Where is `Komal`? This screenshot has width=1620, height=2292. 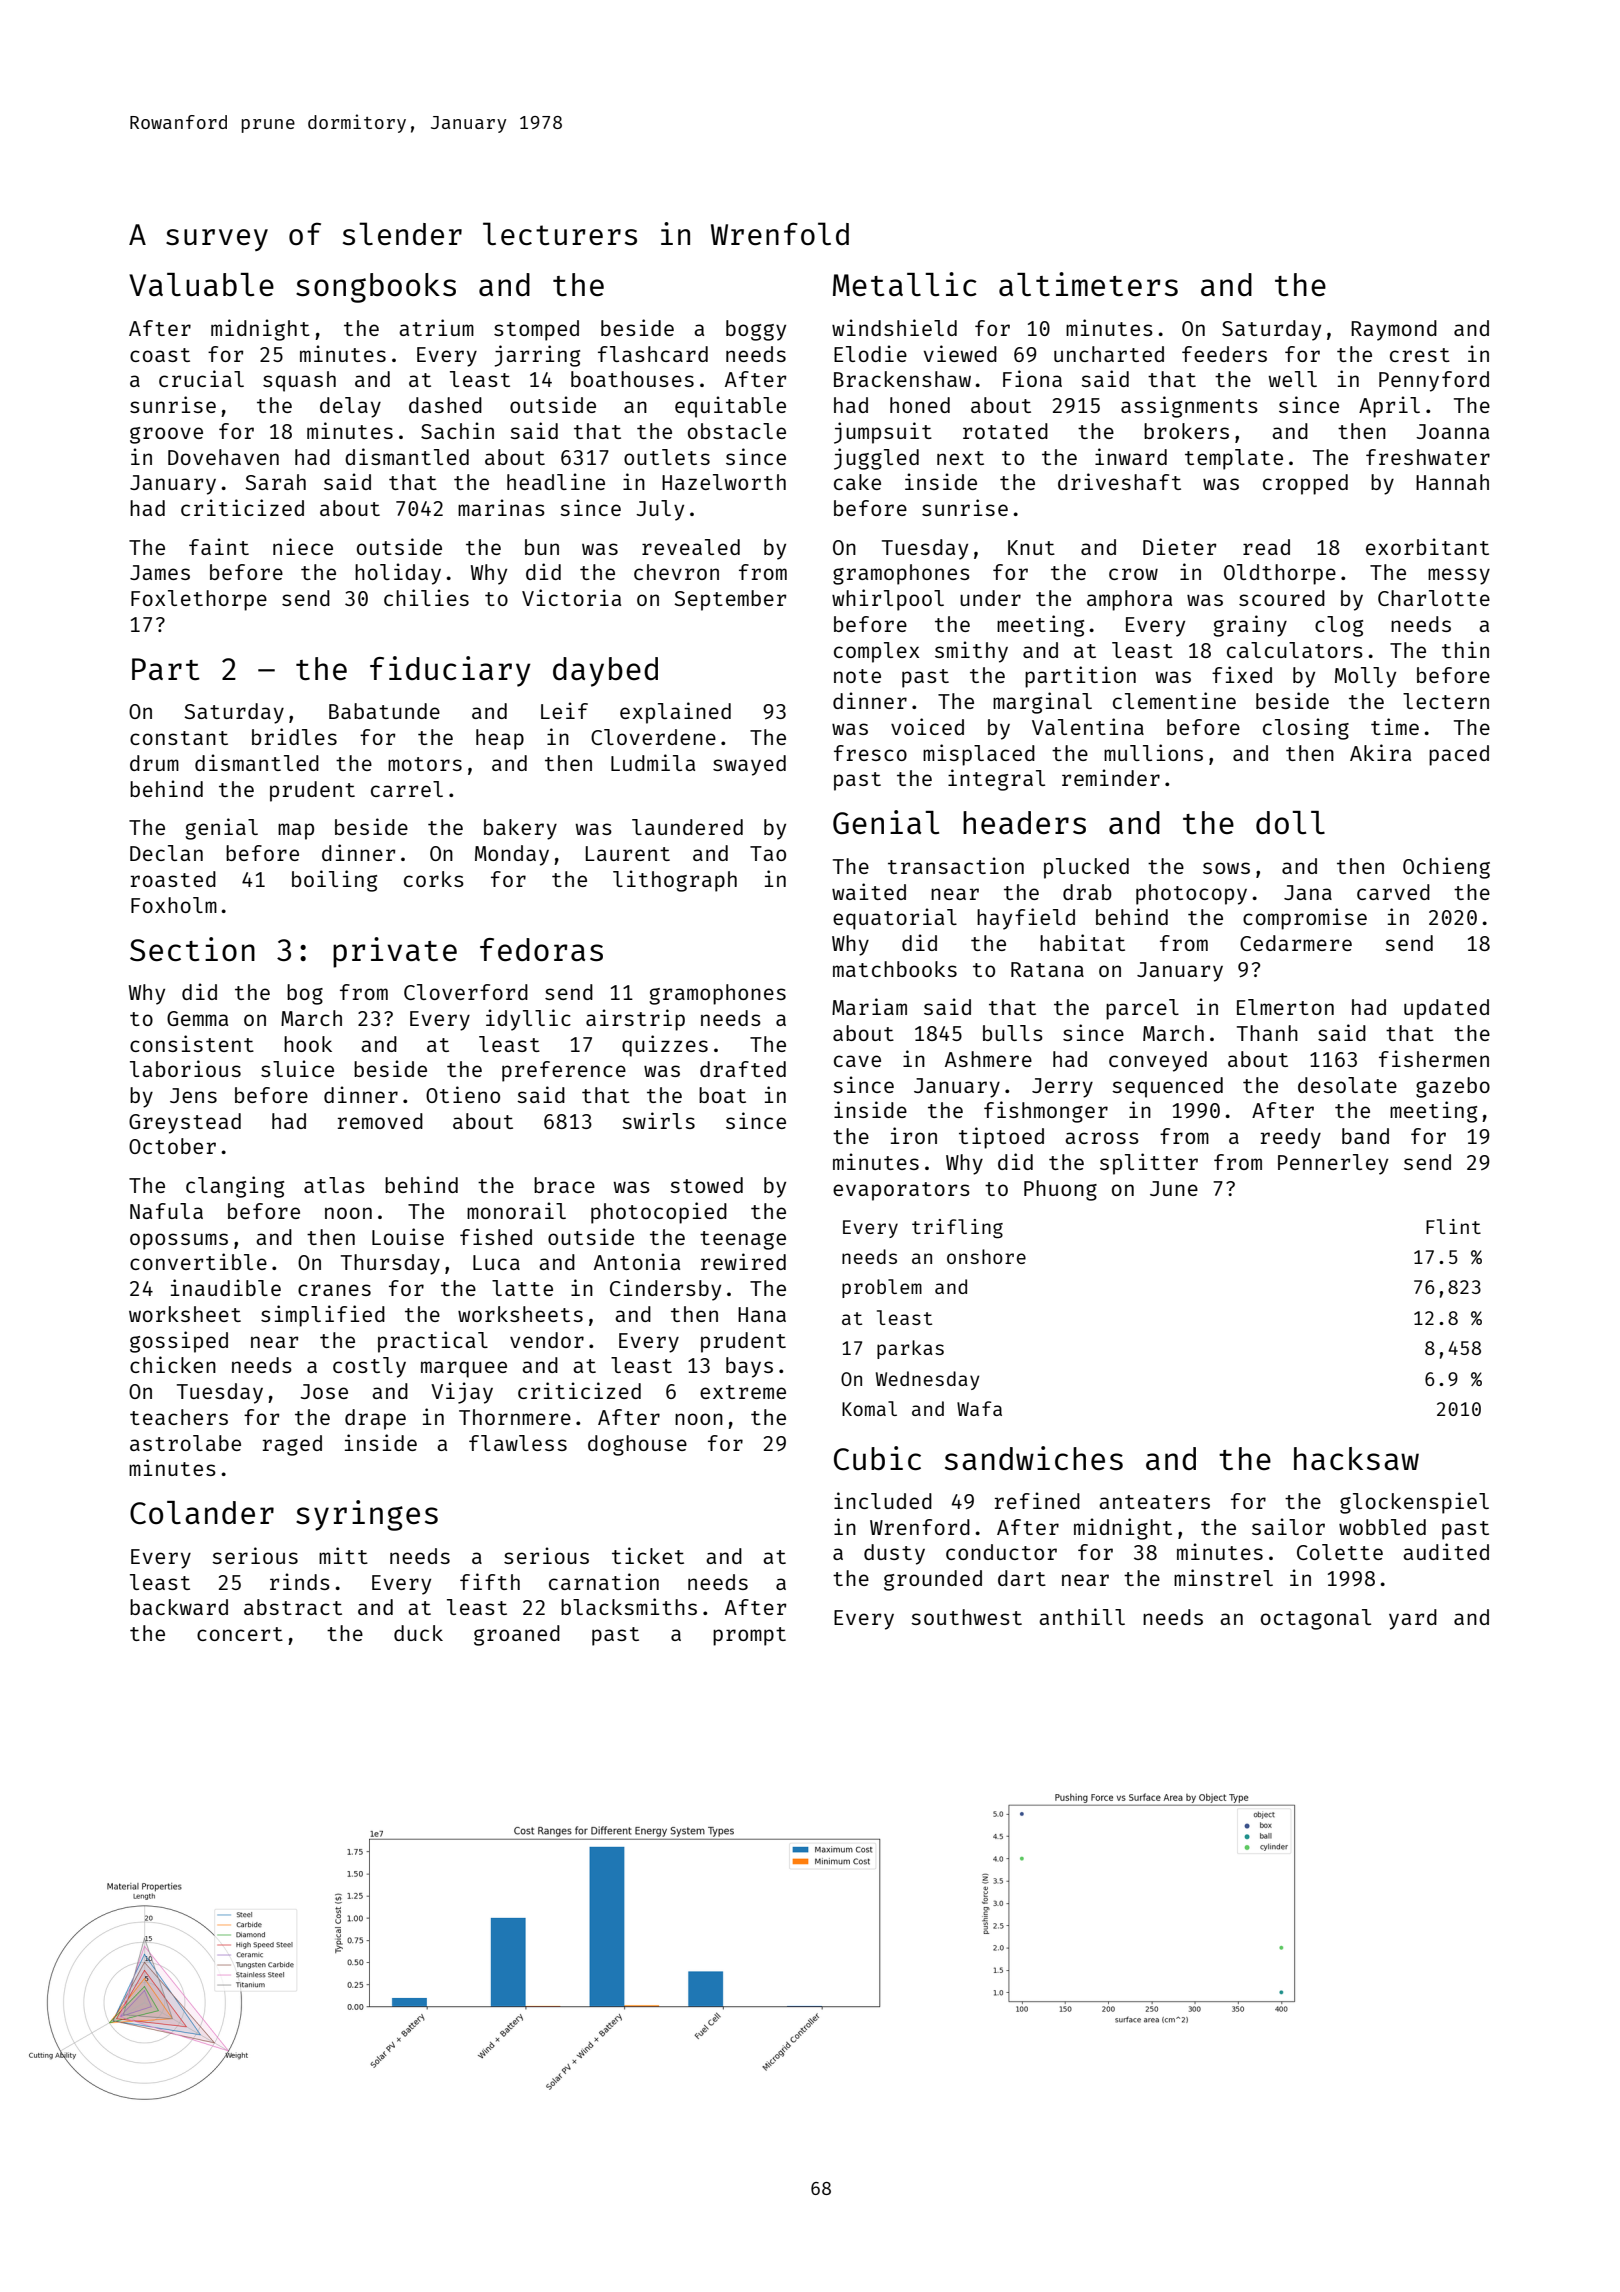 Komal is located at coordinates (869, 1408).
